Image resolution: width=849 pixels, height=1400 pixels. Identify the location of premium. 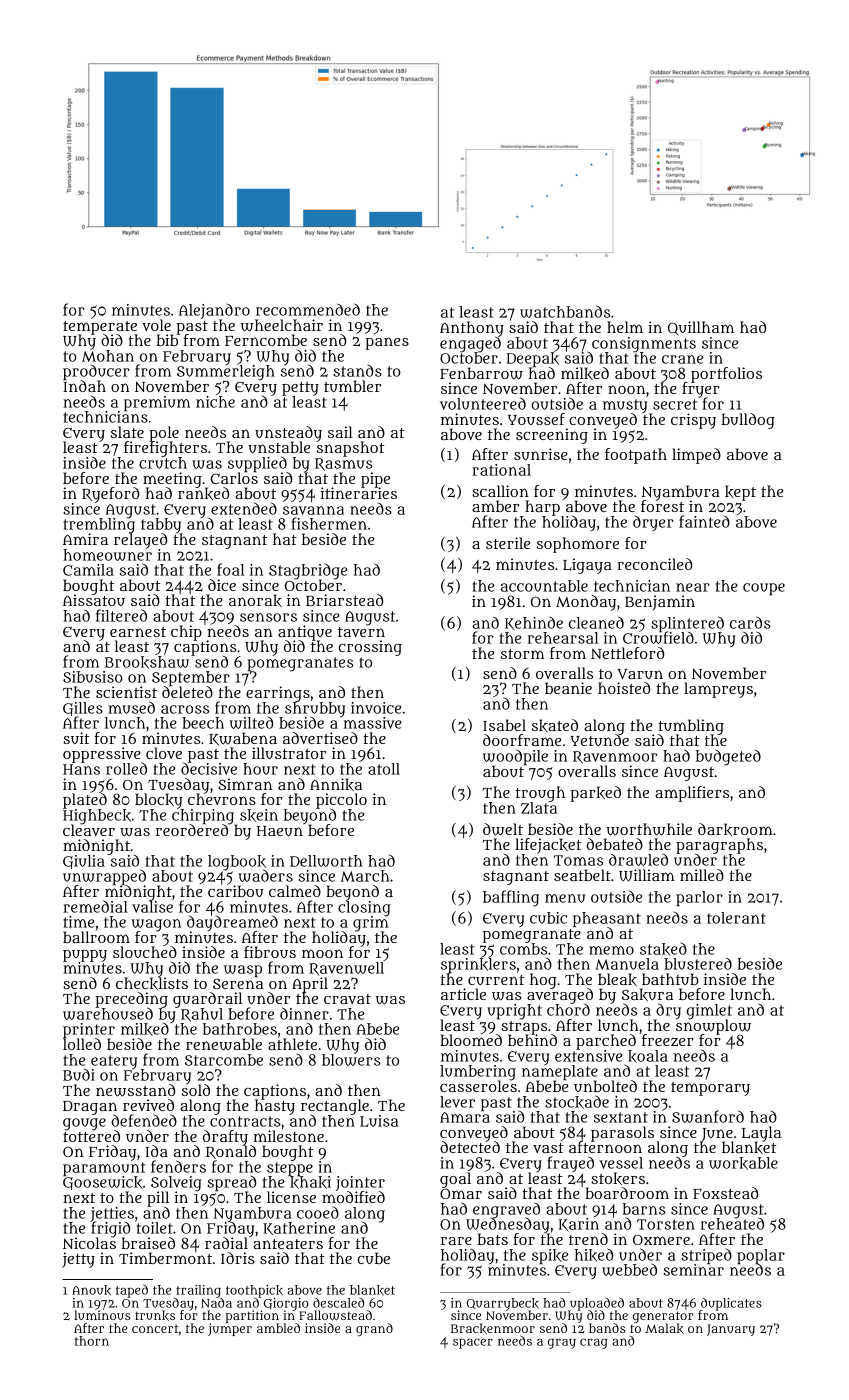
(157, 403).
